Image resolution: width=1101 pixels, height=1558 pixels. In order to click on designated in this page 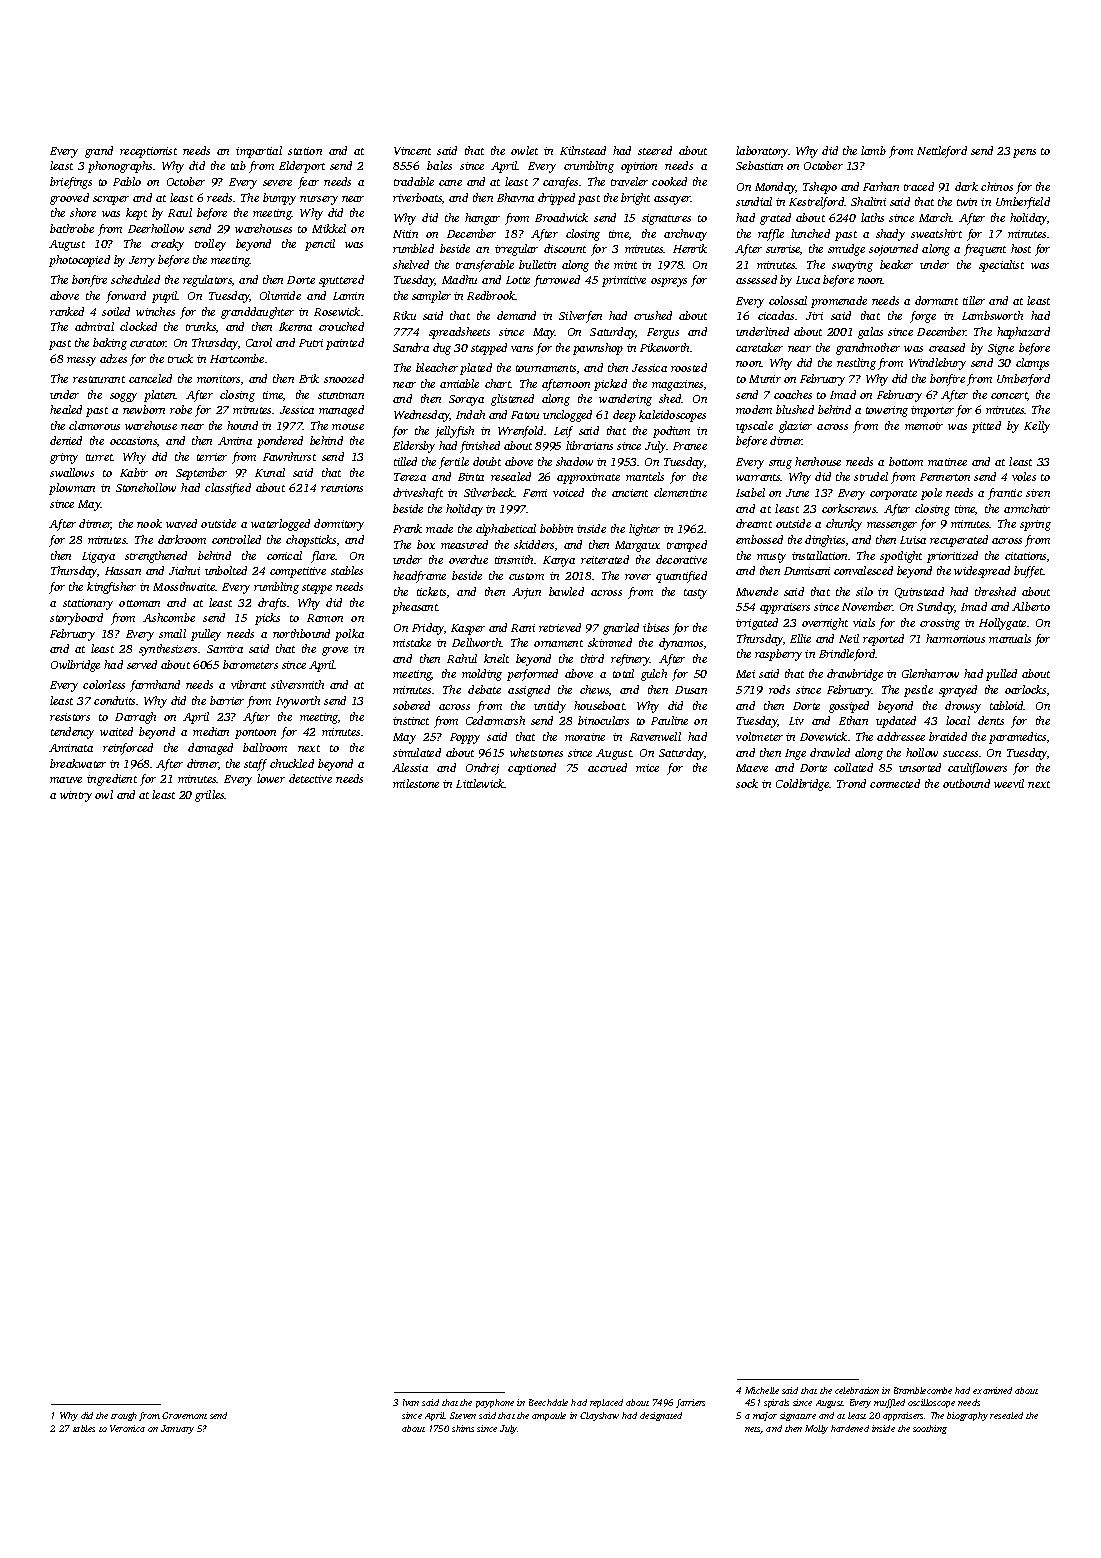, I will do `click(661, 1416)`.
